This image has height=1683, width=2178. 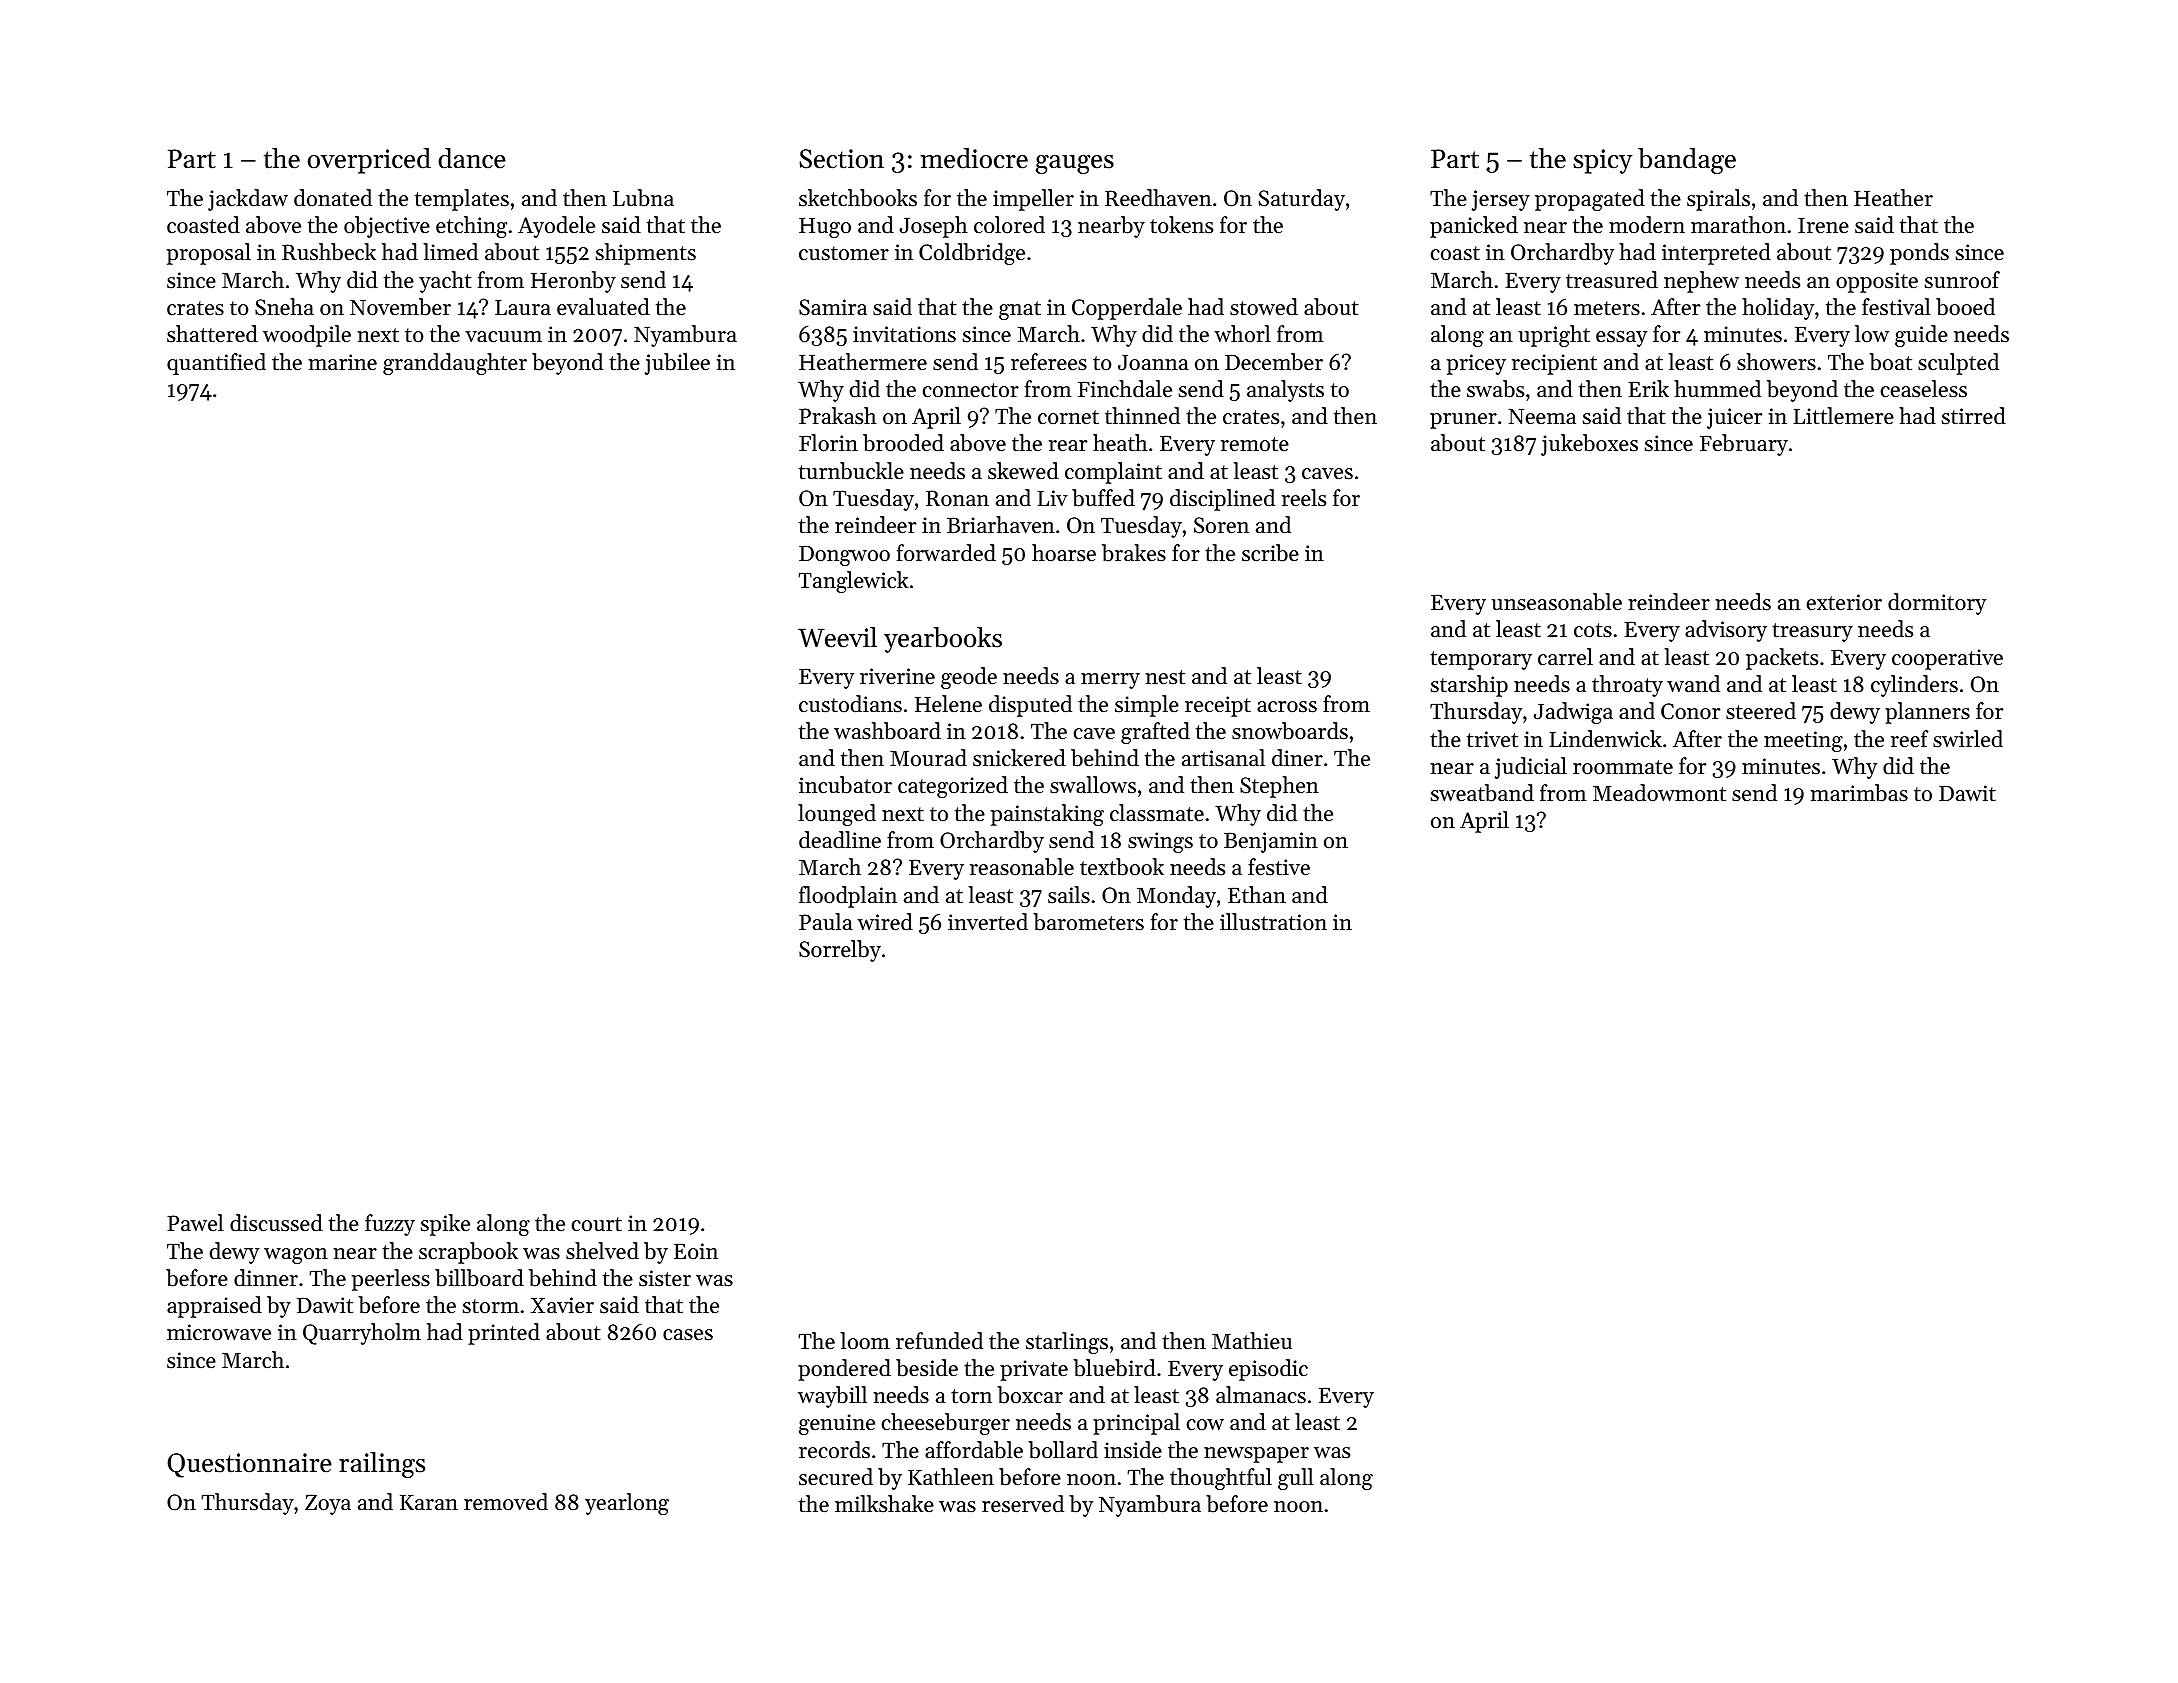 I want to click on jukeboxes, so click(x=1589, y=445).
